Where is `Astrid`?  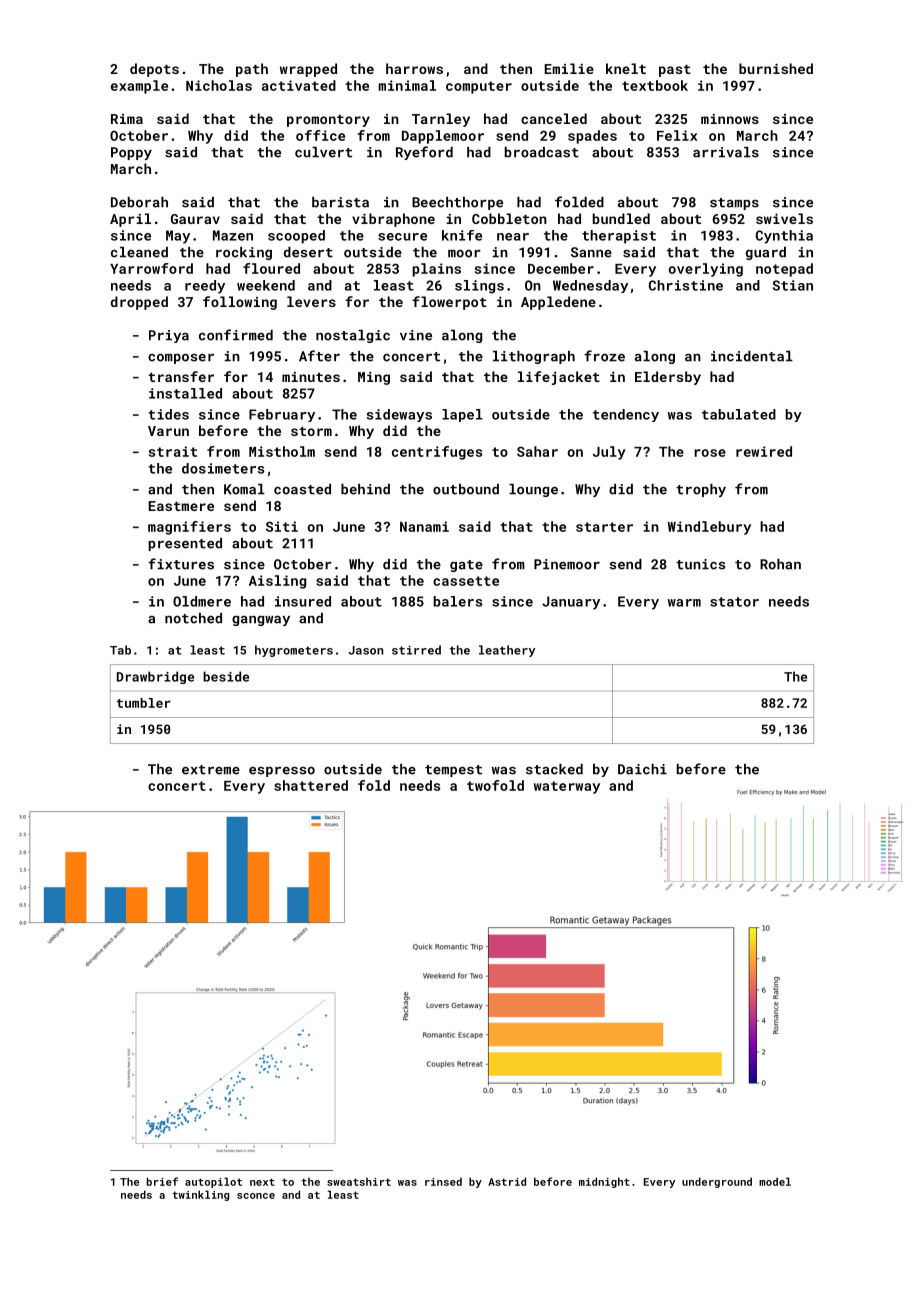 Astrid is located at coordinates (507, 1181).
